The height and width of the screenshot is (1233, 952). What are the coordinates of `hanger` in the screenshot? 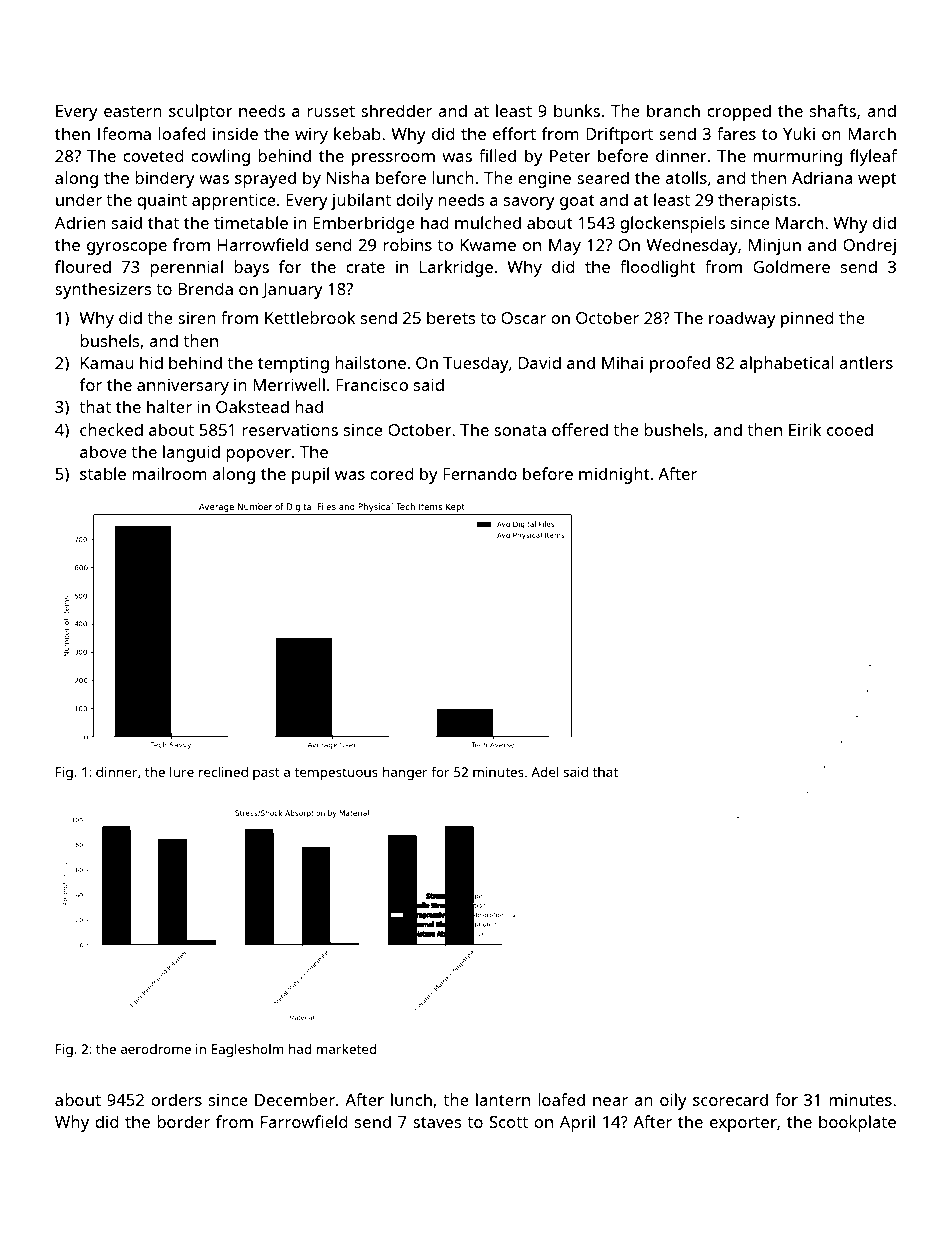 It's located at (405, 773).
